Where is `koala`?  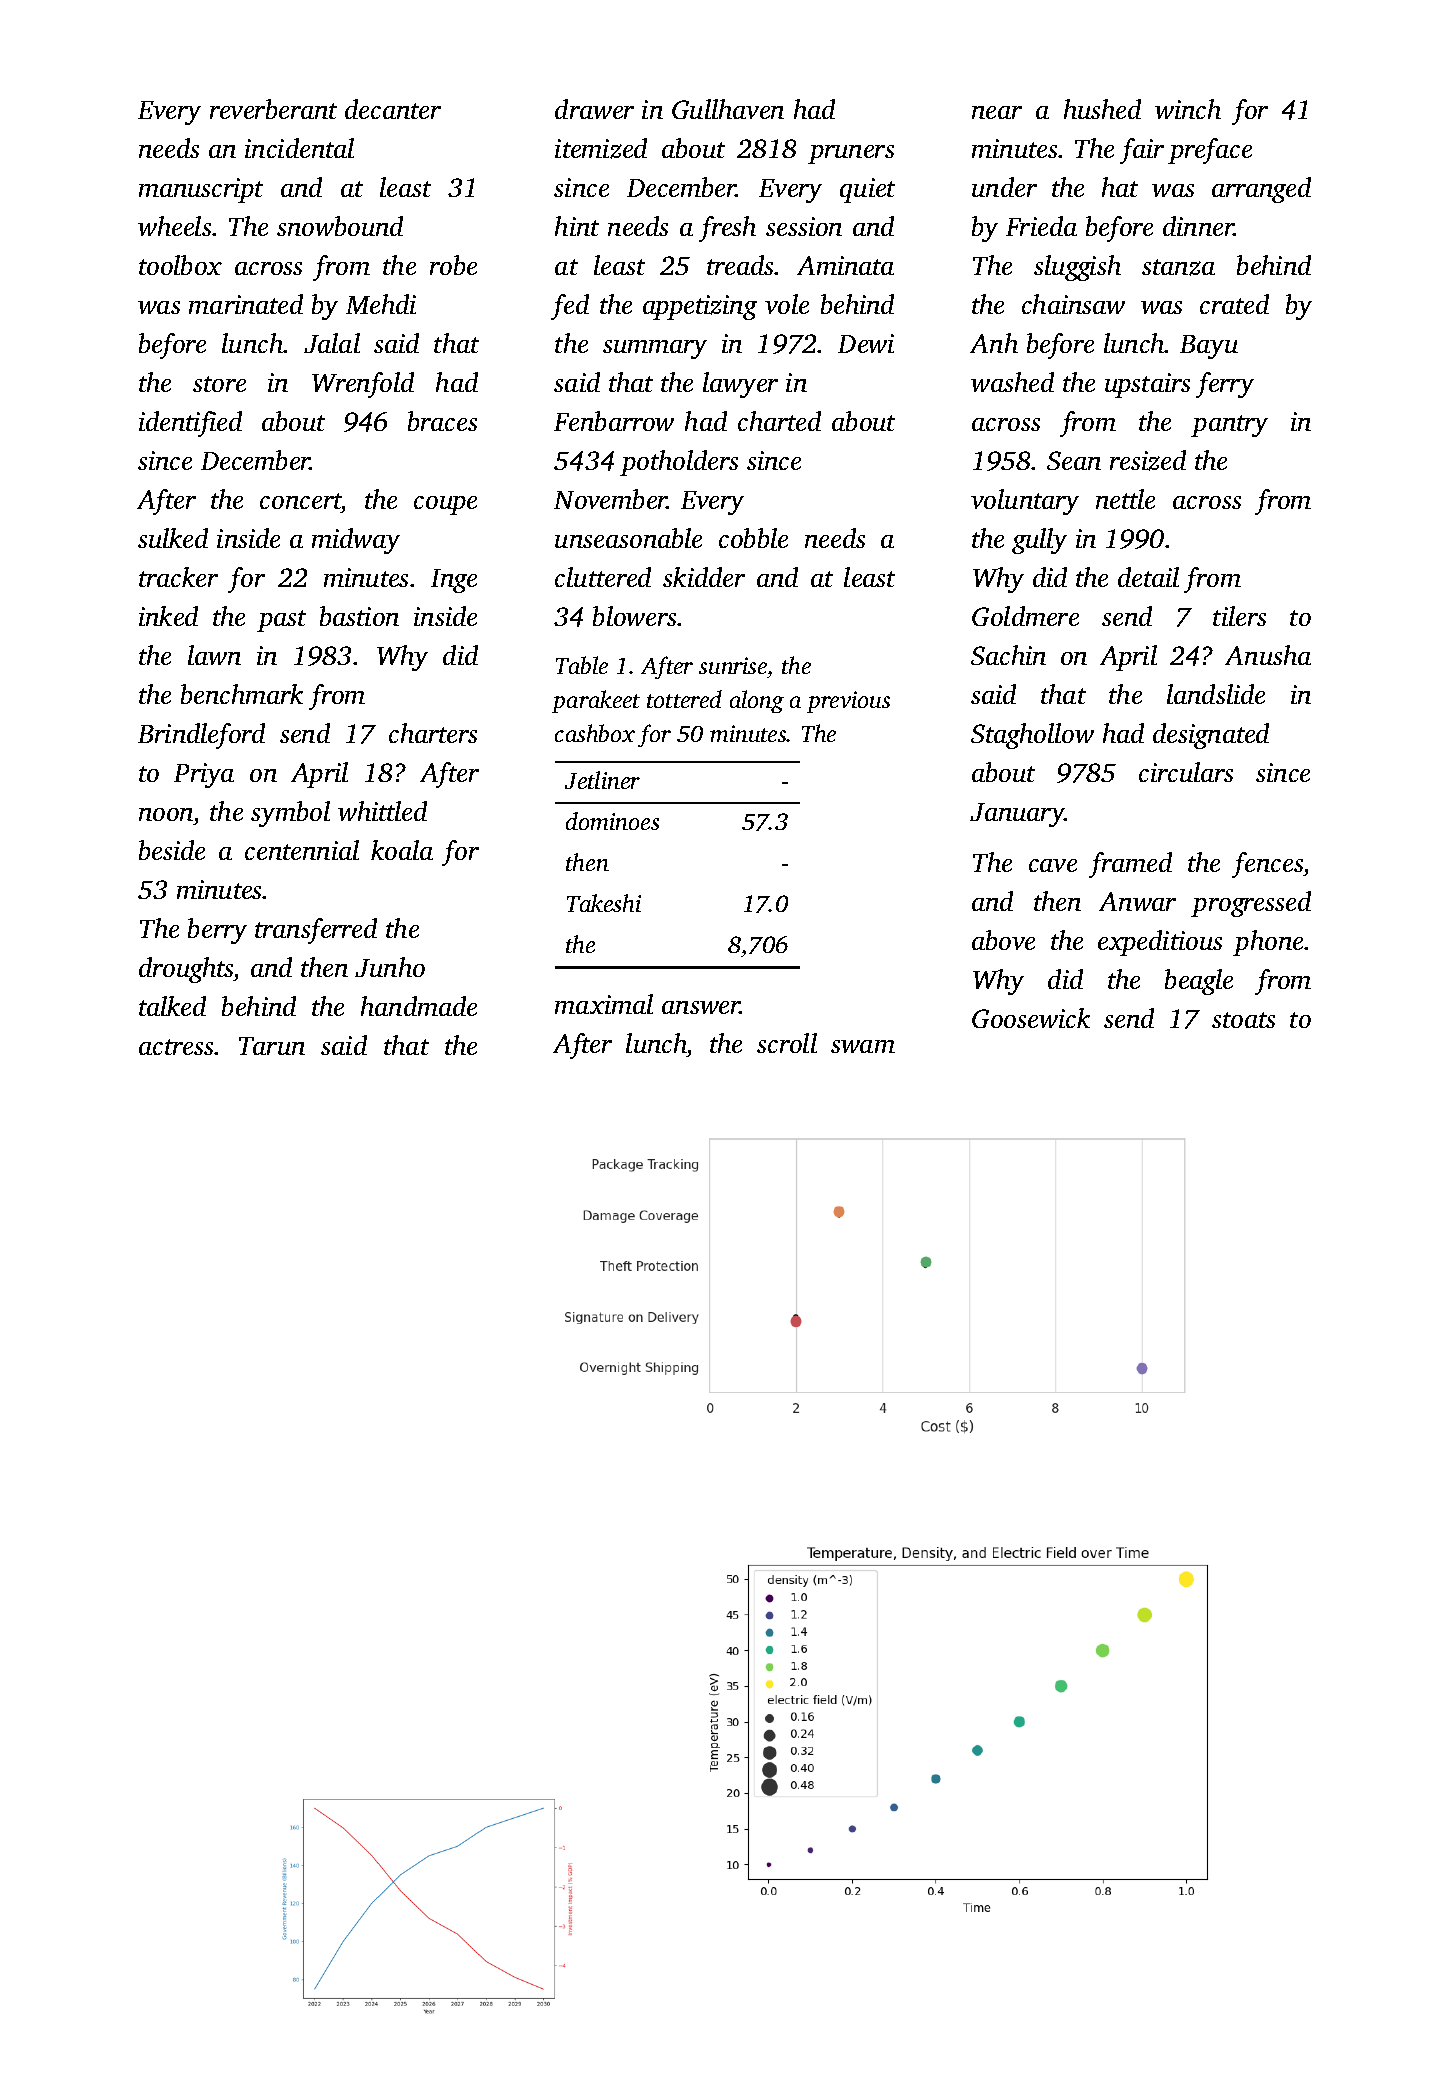 koala is located at coordinates (402, 850).
